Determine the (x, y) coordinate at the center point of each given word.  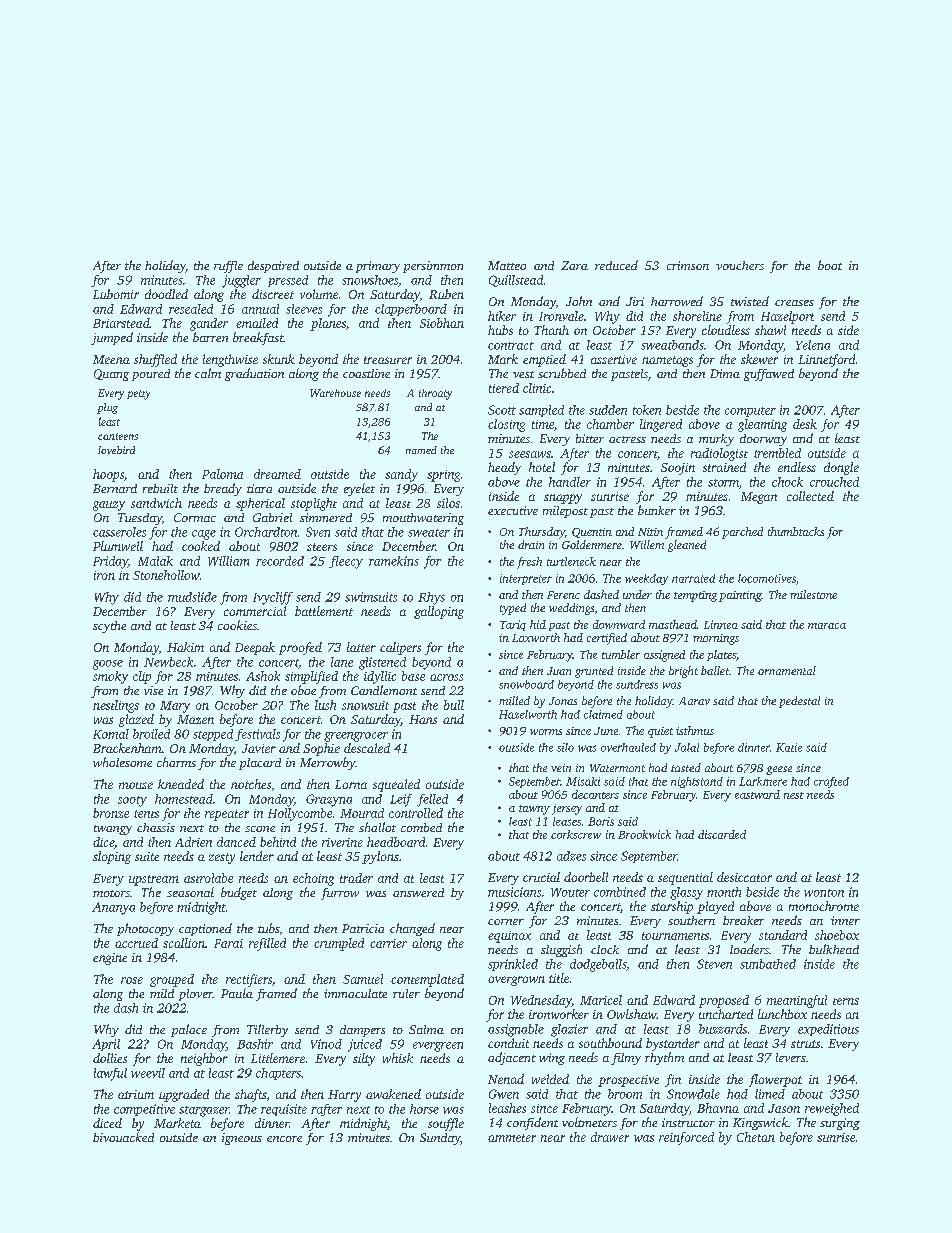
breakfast (258, 338)
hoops (108, 475)
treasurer (388, 360)
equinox (509, 937)
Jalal (687, 747)
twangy (113, 830)
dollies (110, 1058)
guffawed (769, 375)
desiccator (744, 877)
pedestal (799, 702)
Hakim (185, 647)
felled (432, 800)
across (446, 677)
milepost (565, 512)
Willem (647, 544)
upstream (154, 880)
